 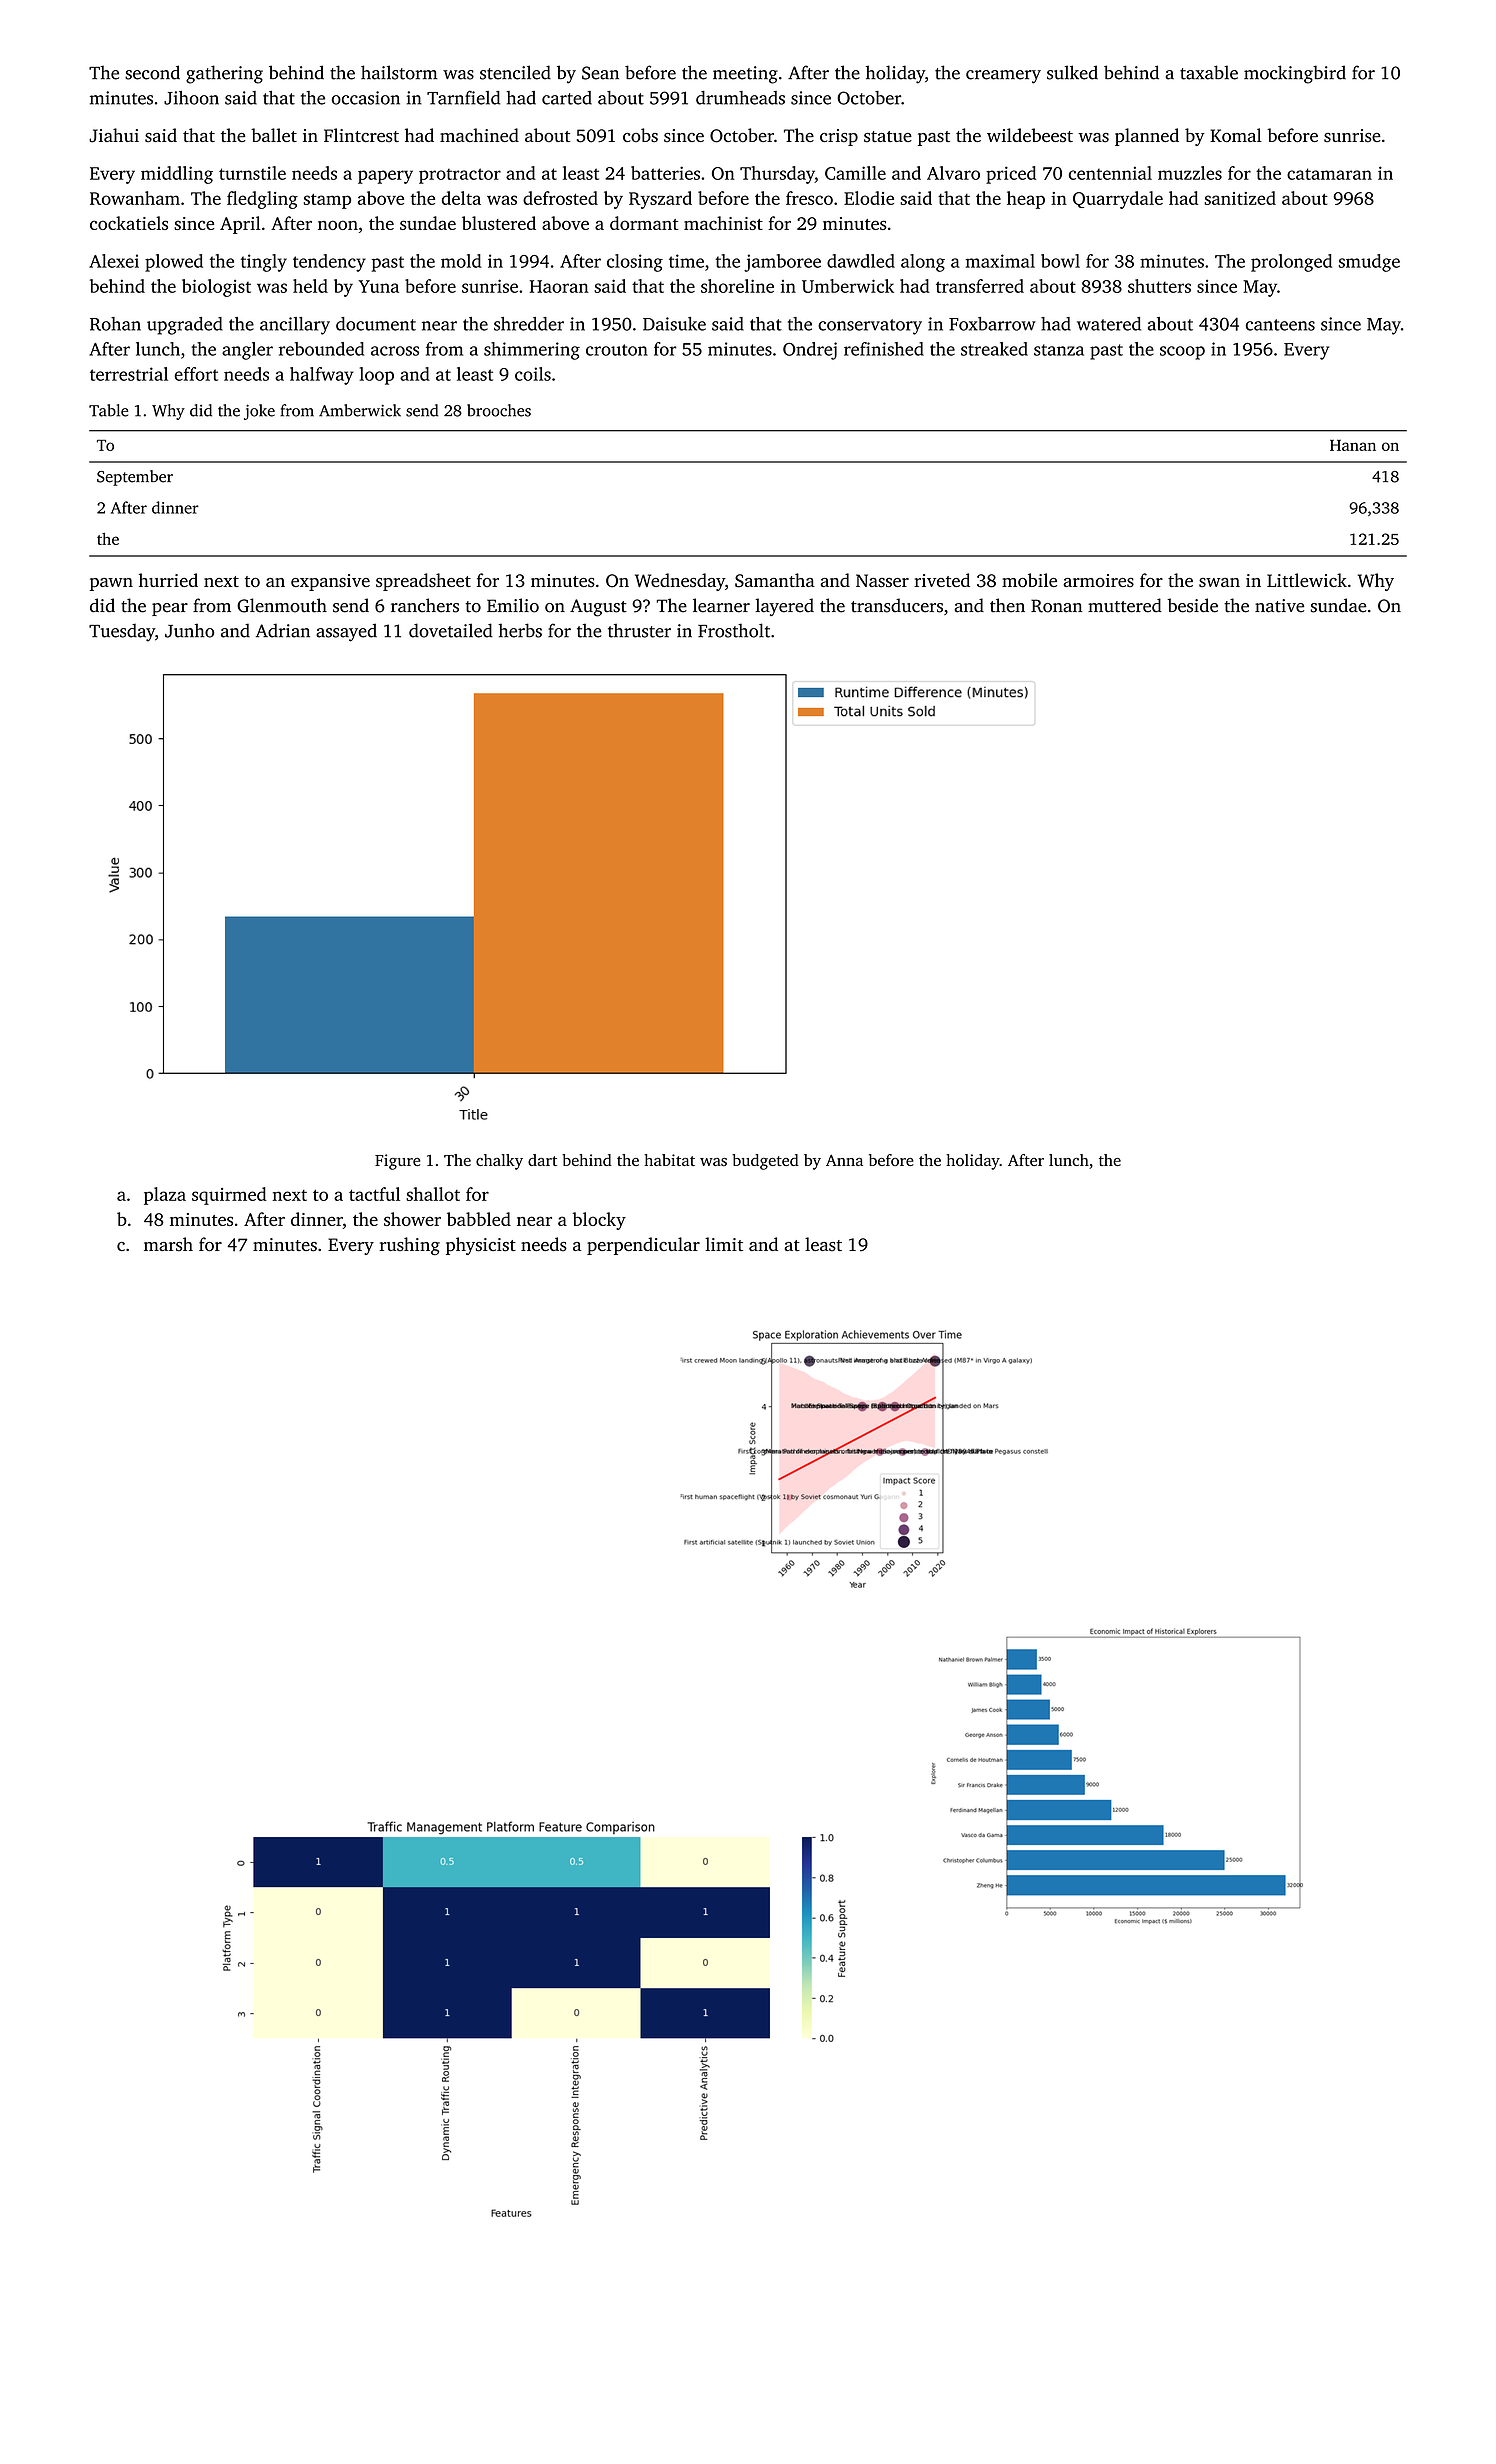 I want to click on dawdled, so click(x=861, y=261).
